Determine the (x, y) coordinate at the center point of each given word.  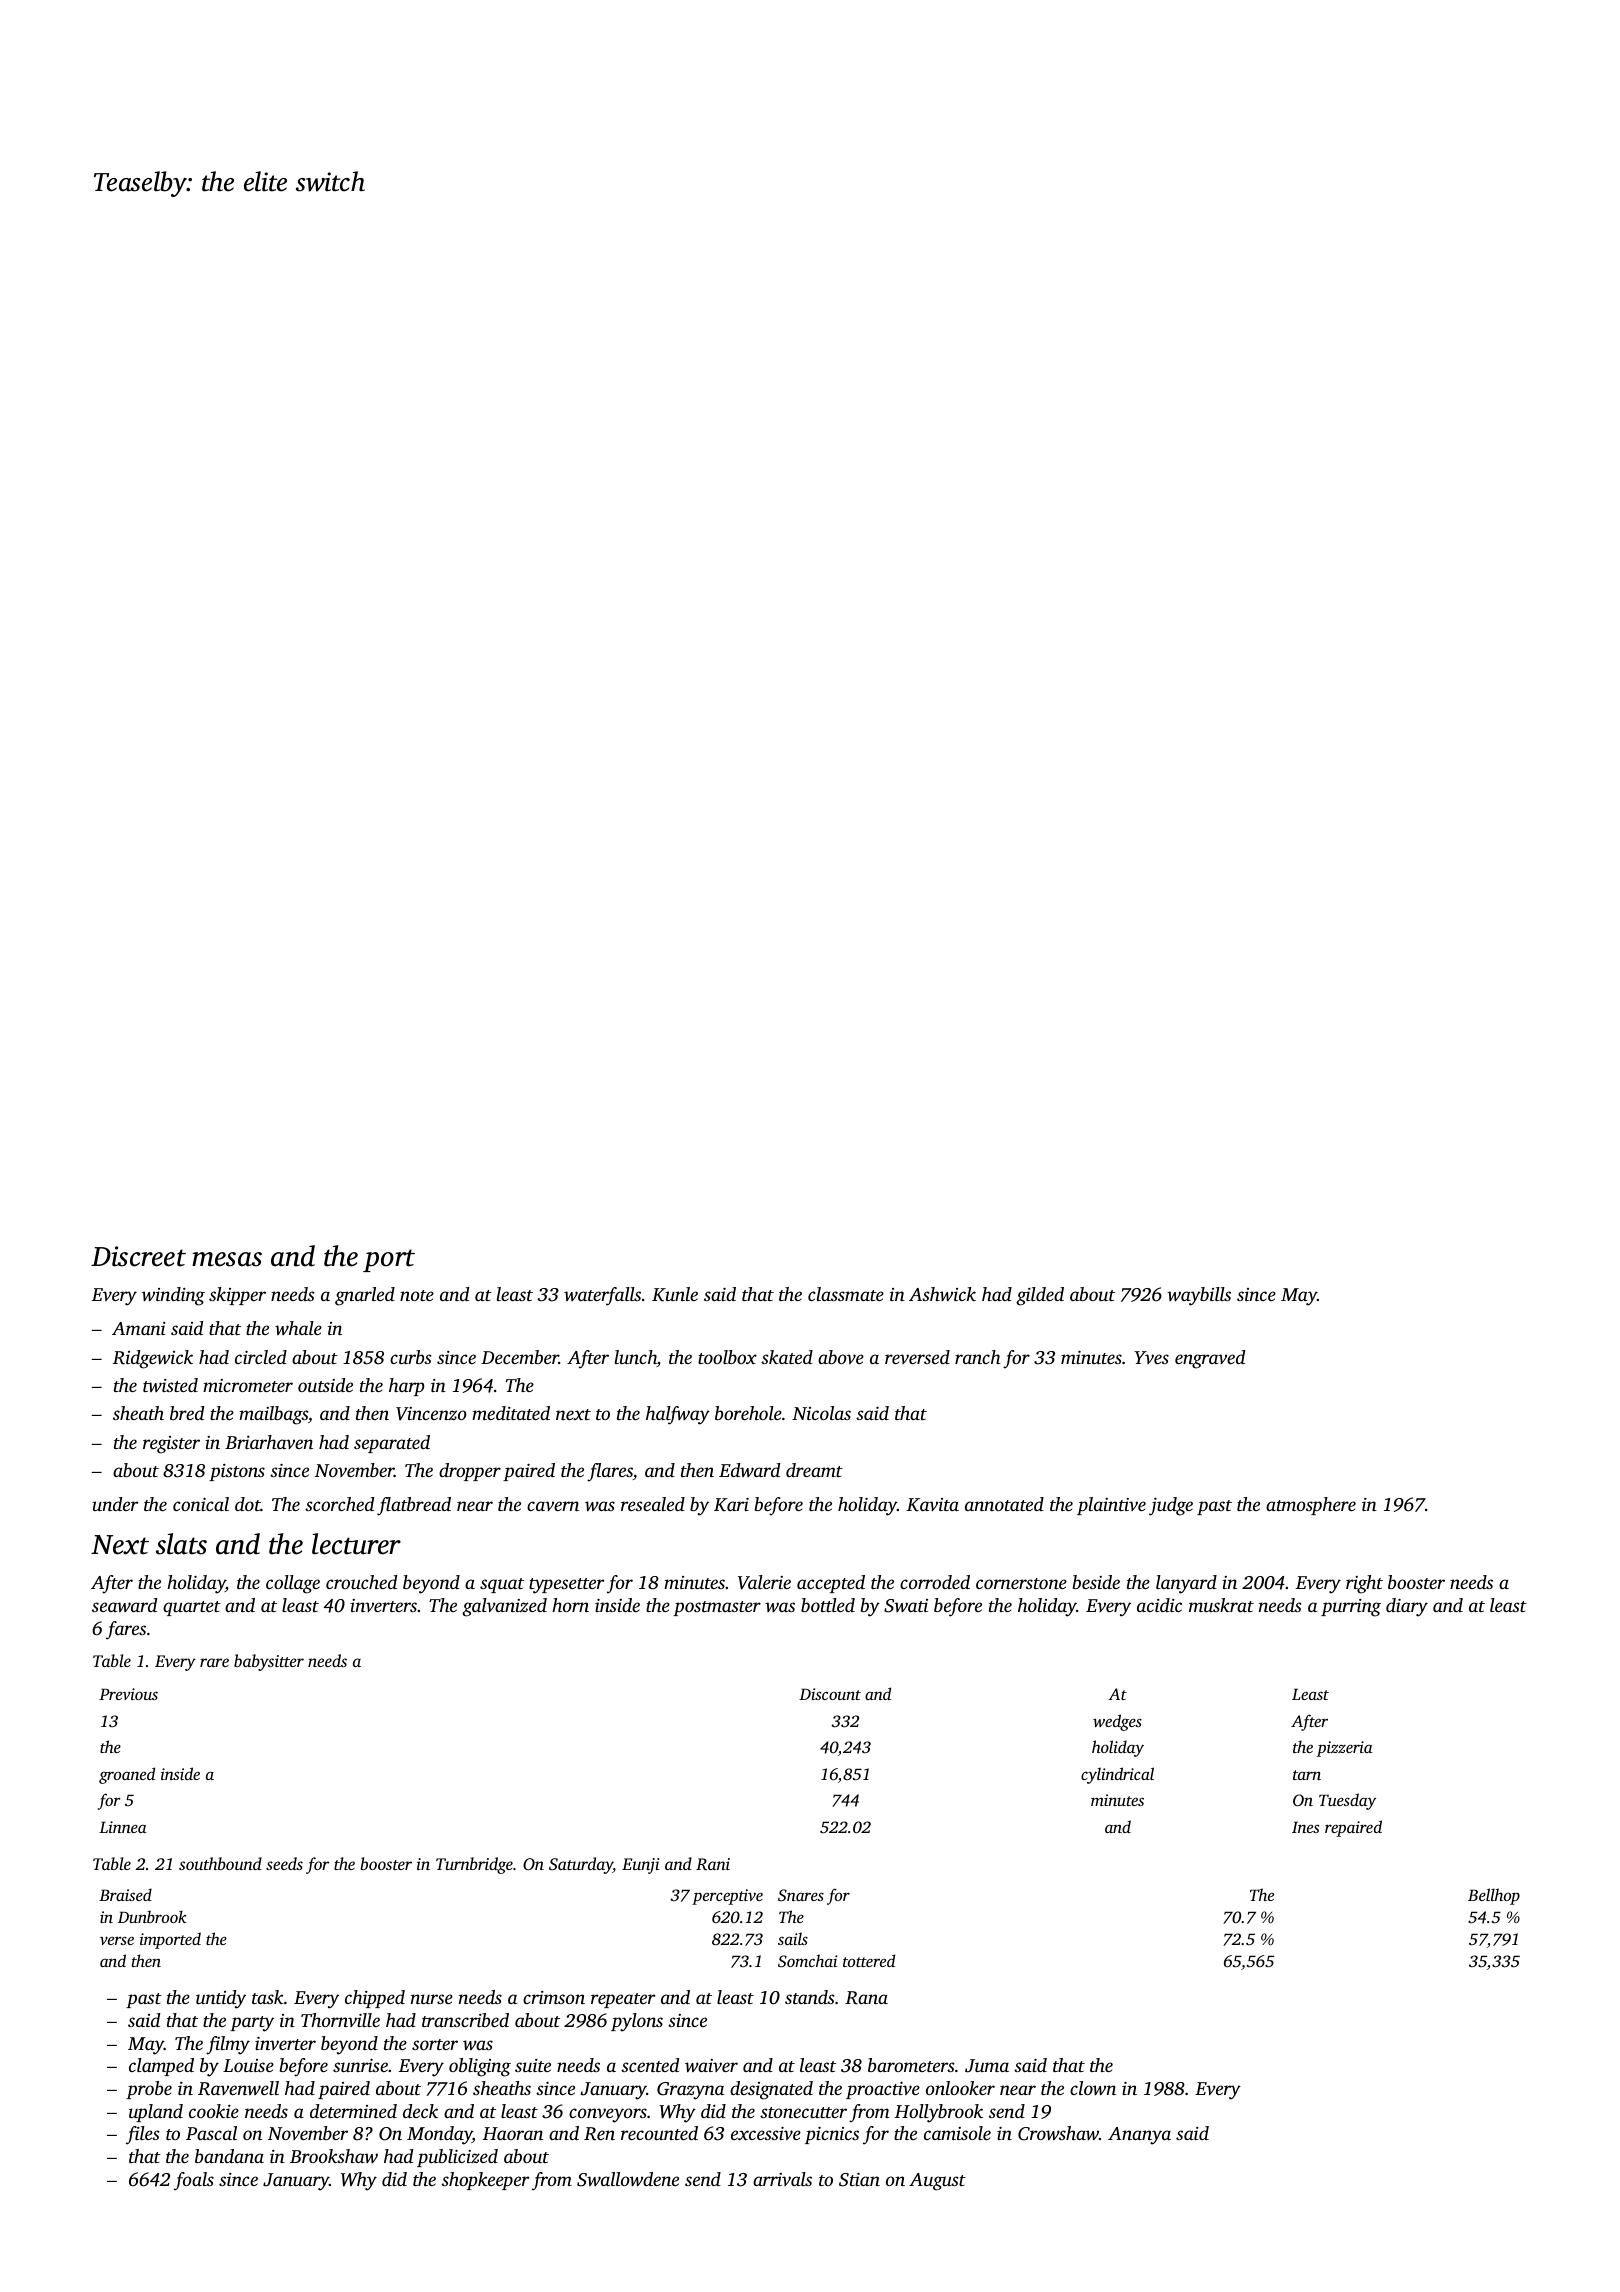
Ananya (1139, 2136)
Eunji (641, 1866)
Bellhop (1494, 1896)
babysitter (269, 1662)
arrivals (782, 2179)
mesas (227, 1259)
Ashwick (942, 1294)
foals (194, 2181)
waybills (1199, 1296)
